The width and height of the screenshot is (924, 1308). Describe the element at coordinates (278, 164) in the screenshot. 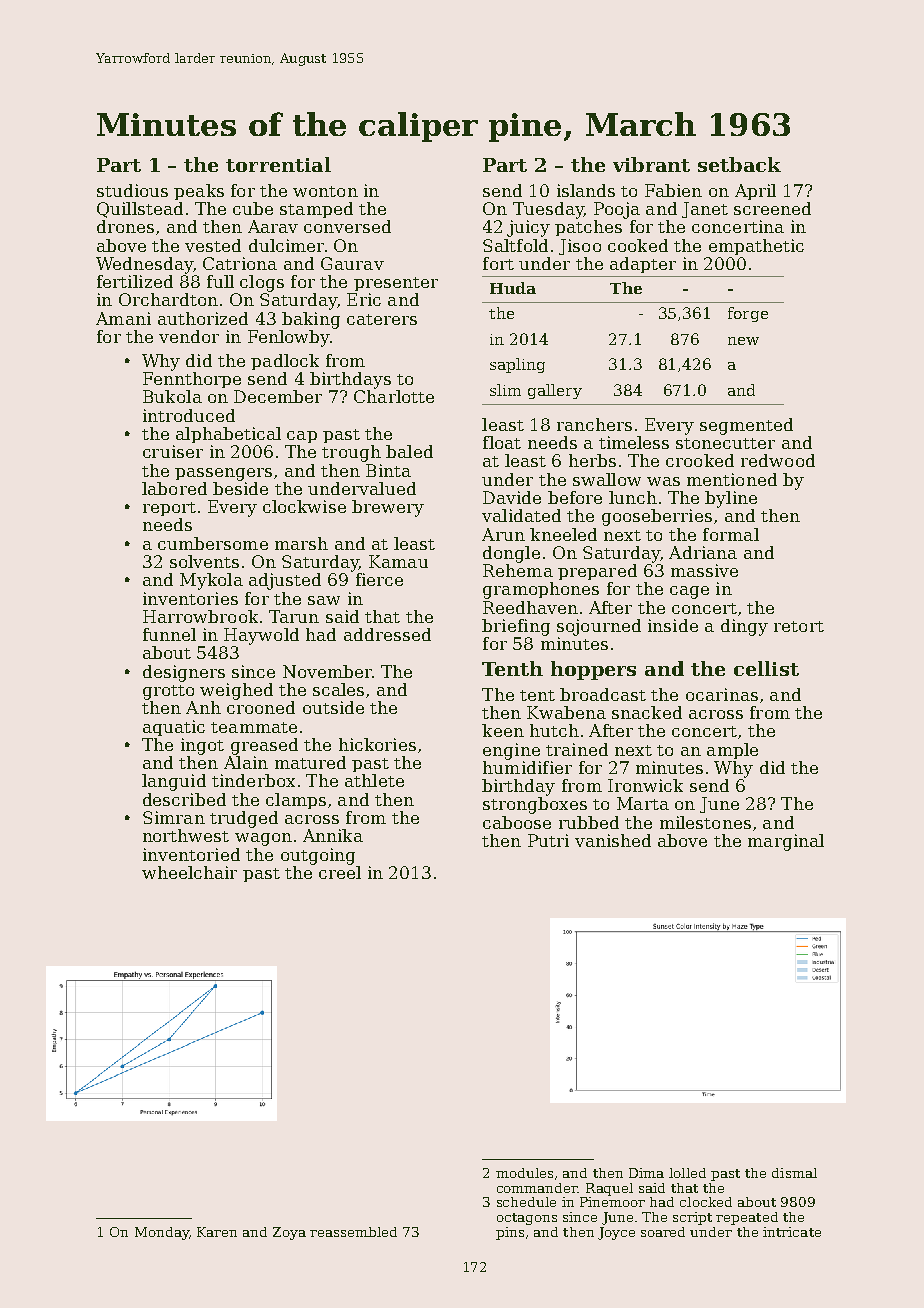

I see `torrential` at that location.
